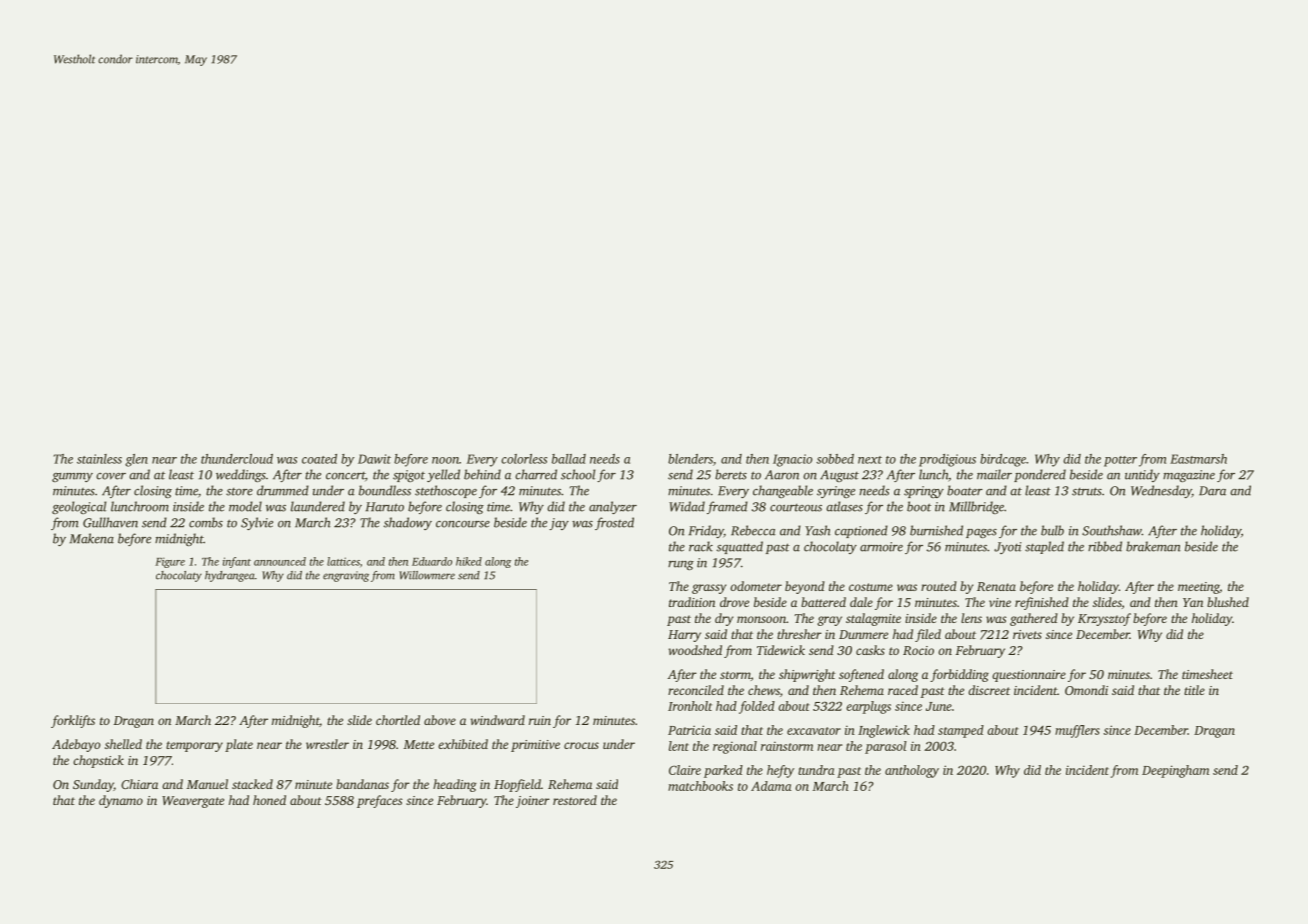 The image size is (1308, 924). What do you see at coordinates (1104, 619) in the document?
I see `Krzysztof` at bounding box center [1104, 619].
